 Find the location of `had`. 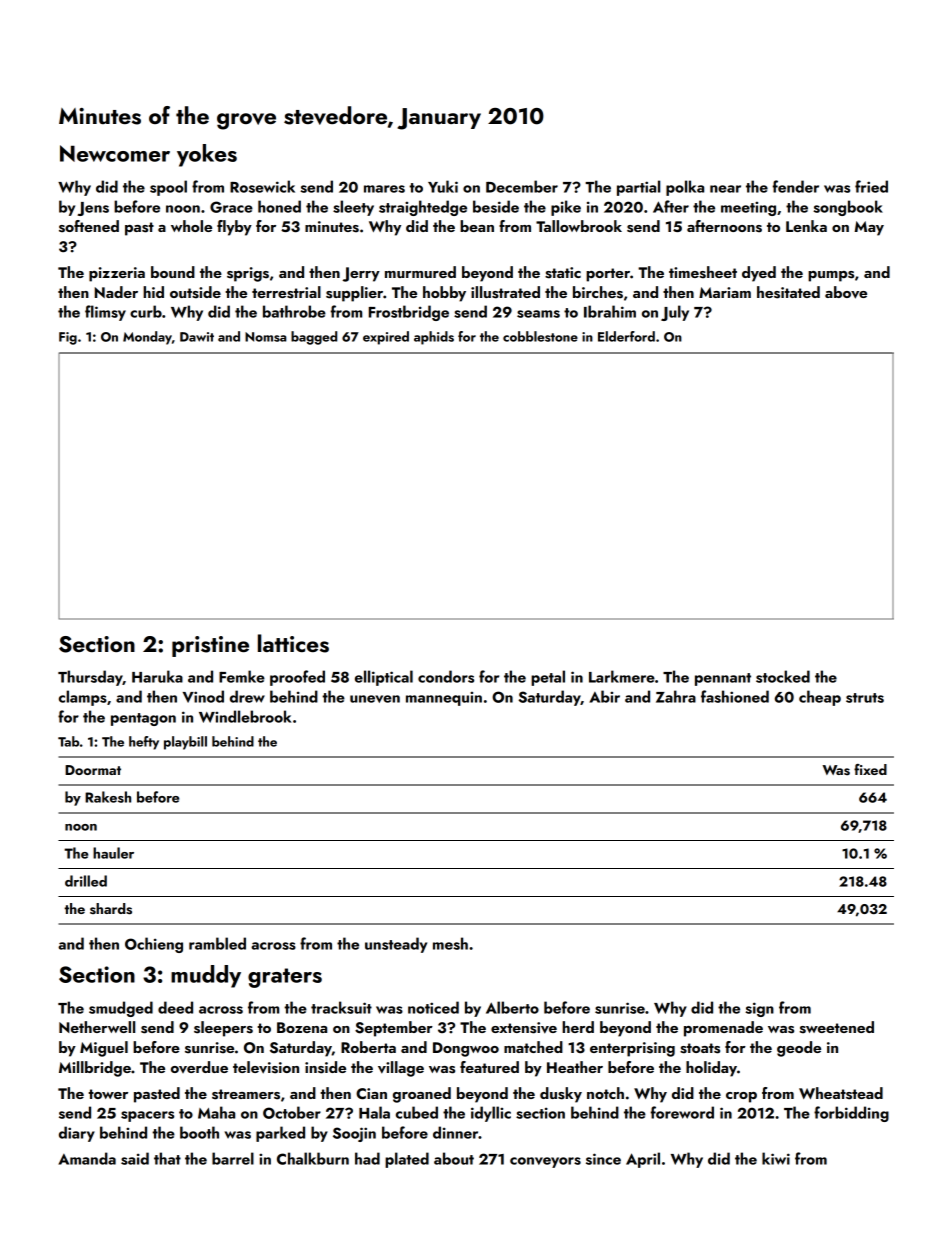

had is located at coordinates (367, 1158).
